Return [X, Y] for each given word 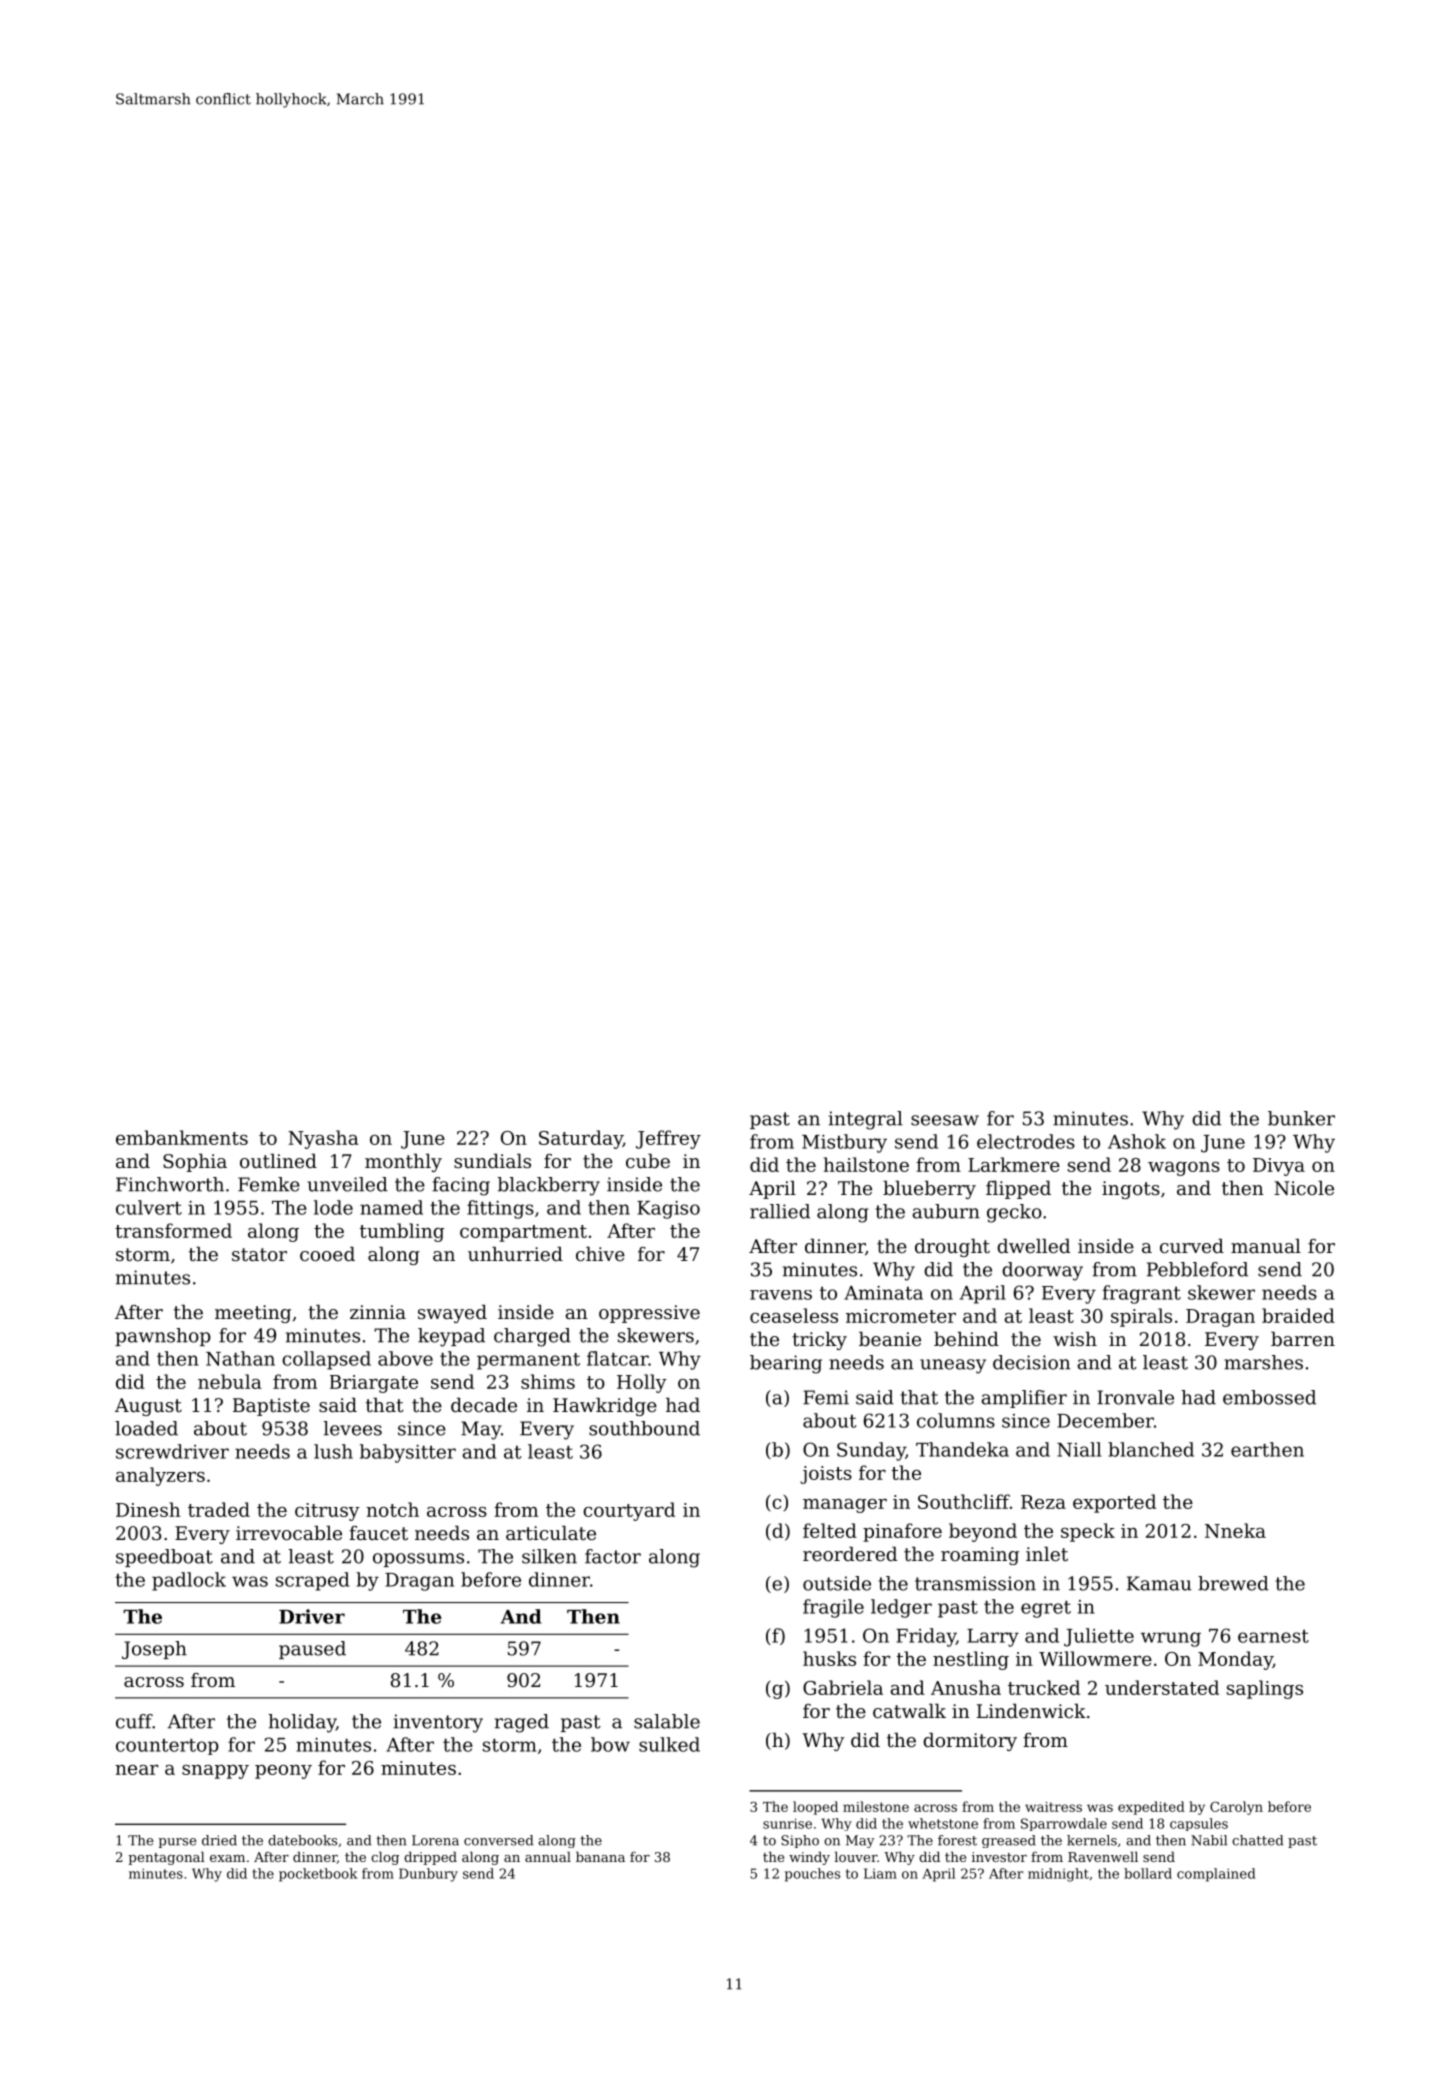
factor [613, 1556]
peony [283, 1772]
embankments [182, 1137]
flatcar [617, 1358]
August [148, 1407]
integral [866, 1120]
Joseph [154, 1650]
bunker [1301, 1118]
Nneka [1235, 1530]
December [1105, 1420]
